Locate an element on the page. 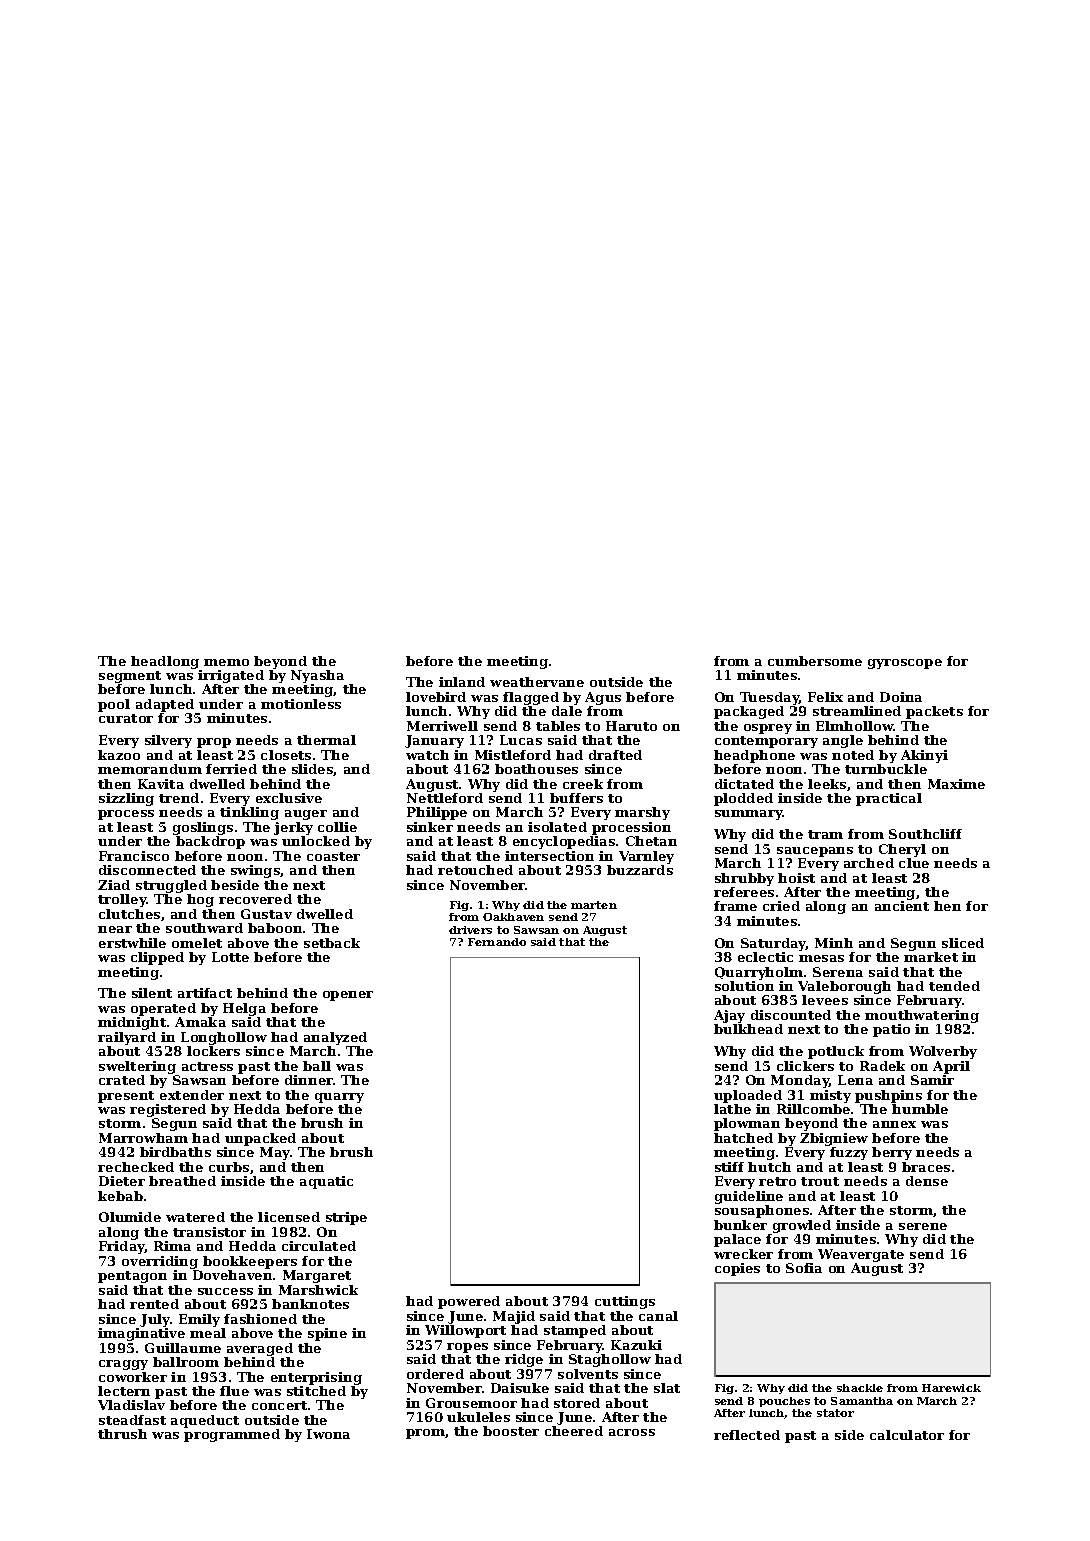  bunker is located at coordinates (740, 1225).
